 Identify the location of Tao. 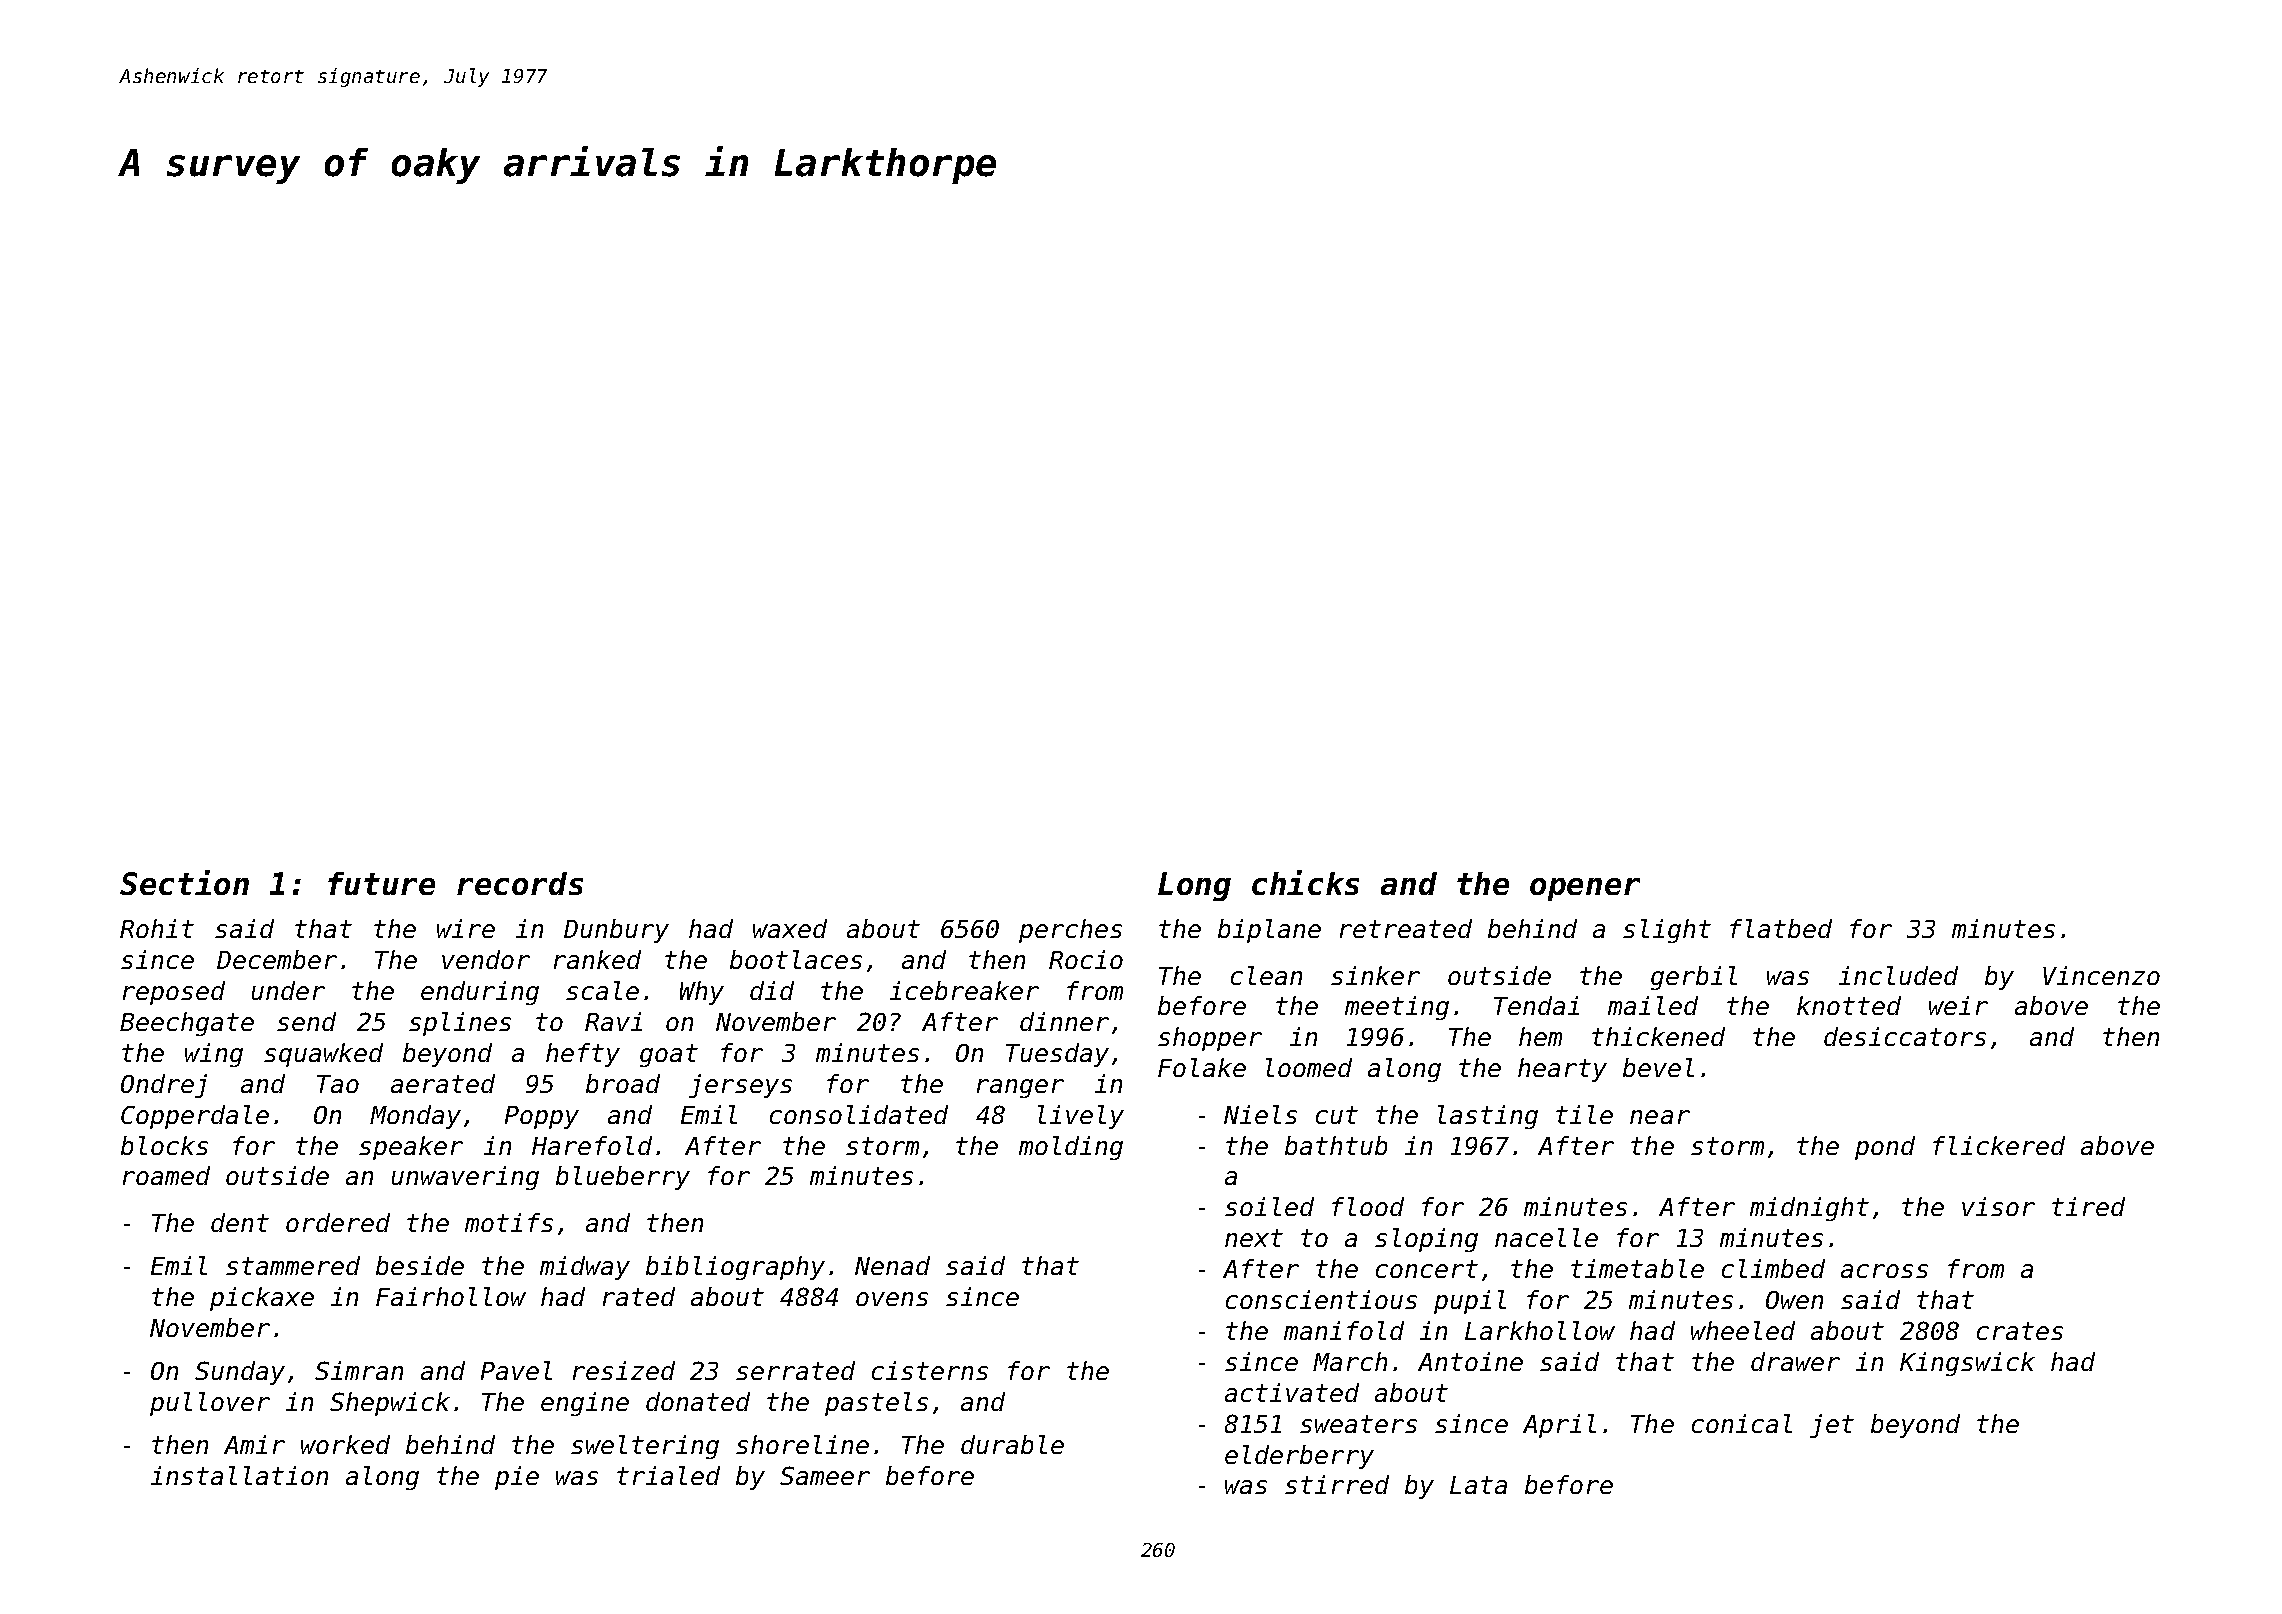
(338, 1084).
